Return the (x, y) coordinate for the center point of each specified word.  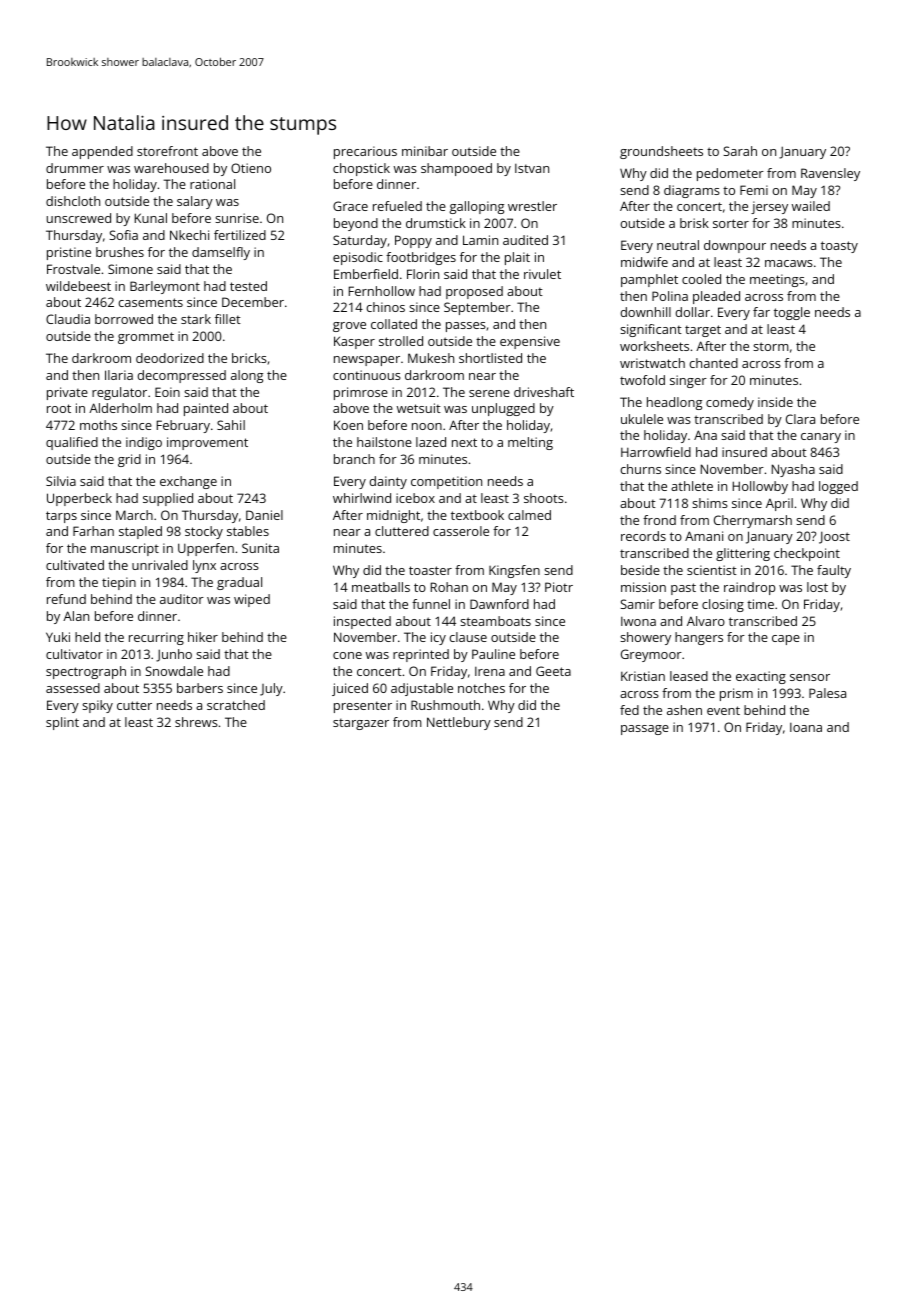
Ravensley (830, 174)
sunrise (237, 218)
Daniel (264, 515)
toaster (430, 570)
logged (838, 487)
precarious (365, 152)
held (87, 637)
